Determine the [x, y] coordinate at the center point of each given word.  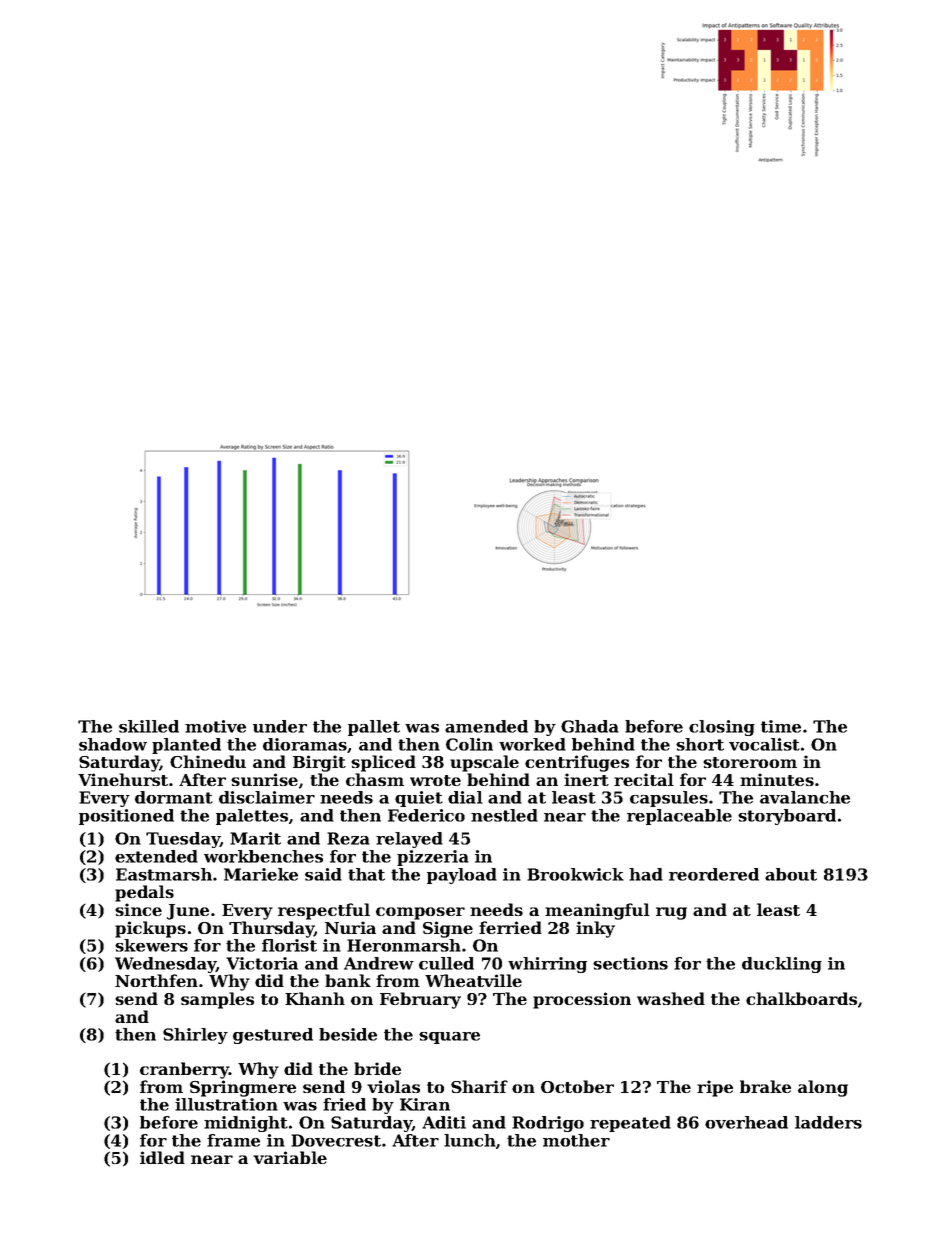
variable [290, 1157]
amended [486, 726]
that [366, 874]
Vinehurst [123, 779]
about [791, 874]
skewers [151, 945]
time [781, 726]
